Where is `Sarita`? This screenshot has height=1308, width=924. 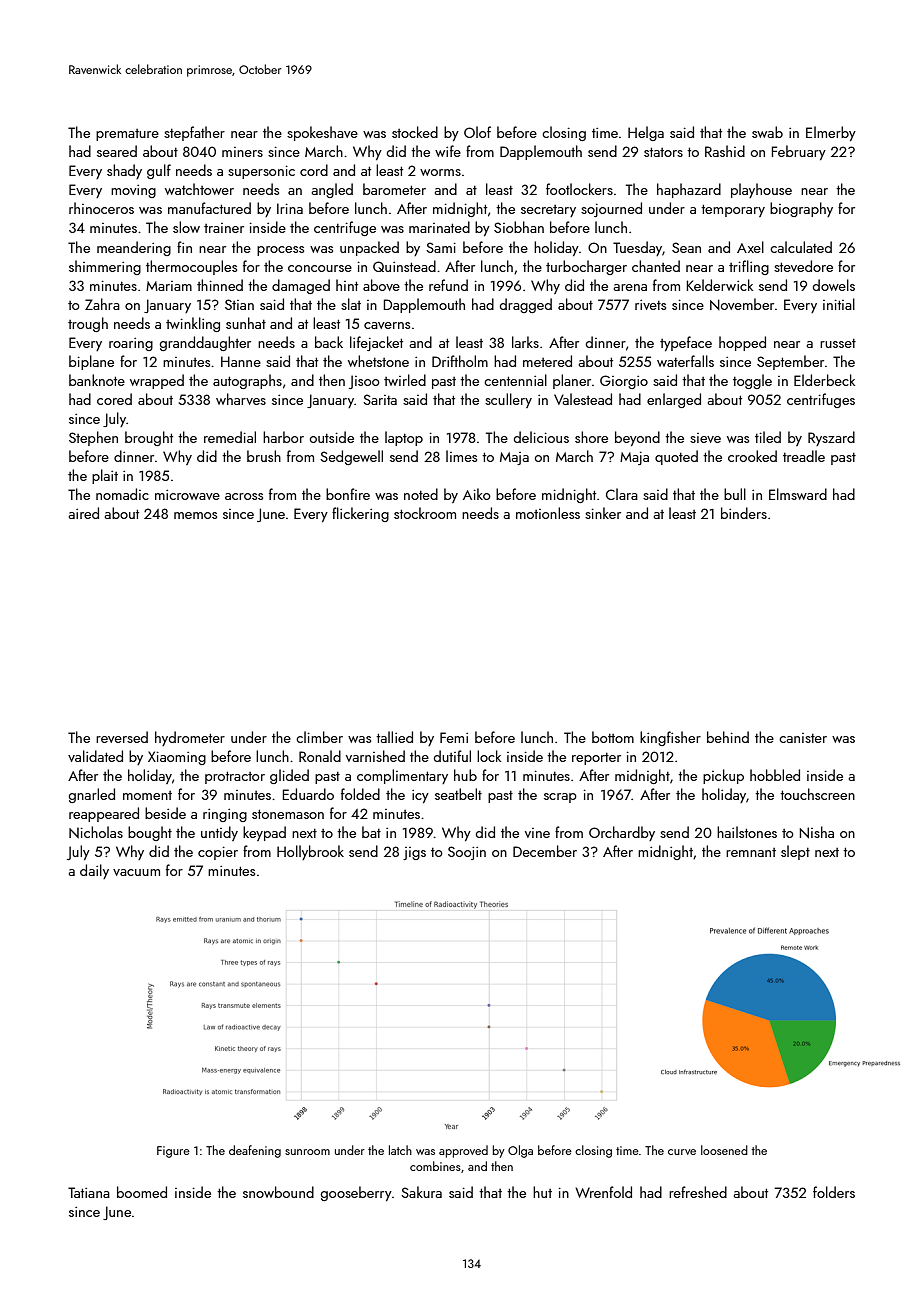
Sarita is located at coordinates (380, 399).
